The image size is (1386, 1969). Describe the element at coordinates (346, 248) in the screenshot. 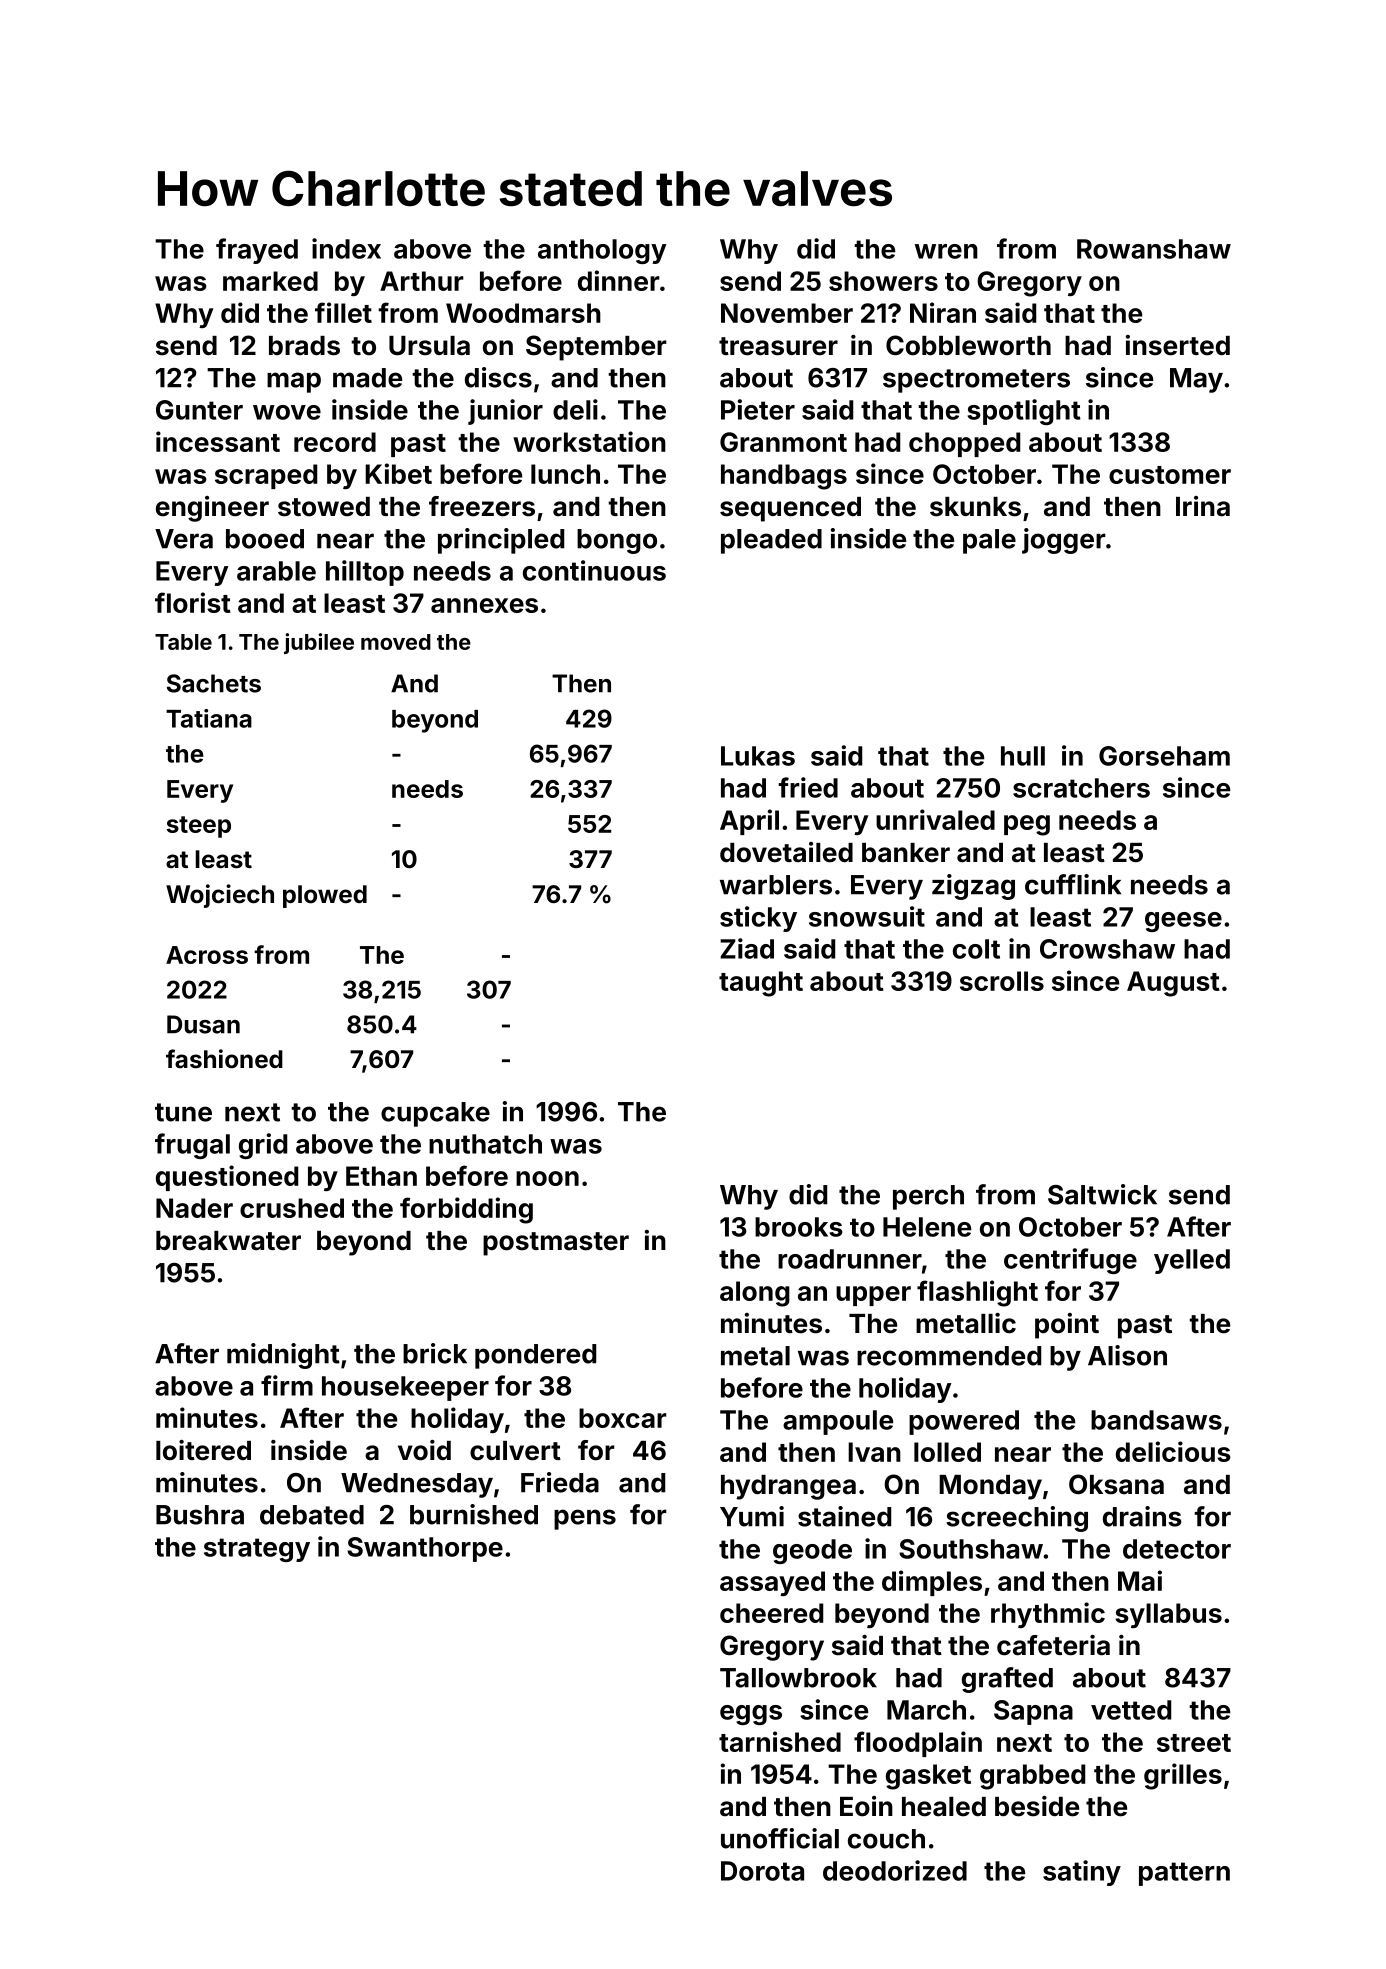

I see `index` at that location.
